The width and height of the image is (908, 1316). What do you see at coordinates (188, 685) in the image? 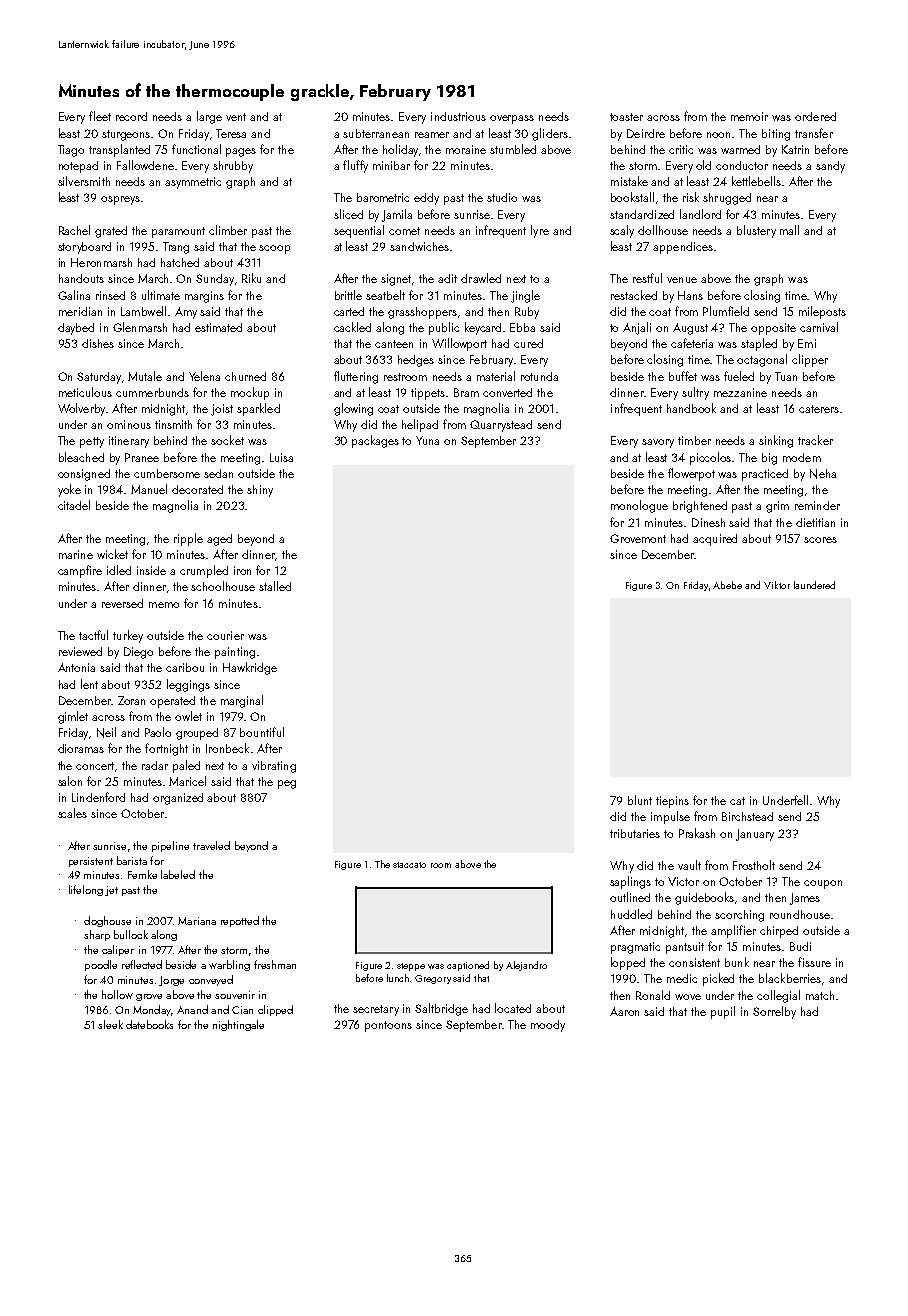
I see `leggings` at bounding box center [188, 685].
